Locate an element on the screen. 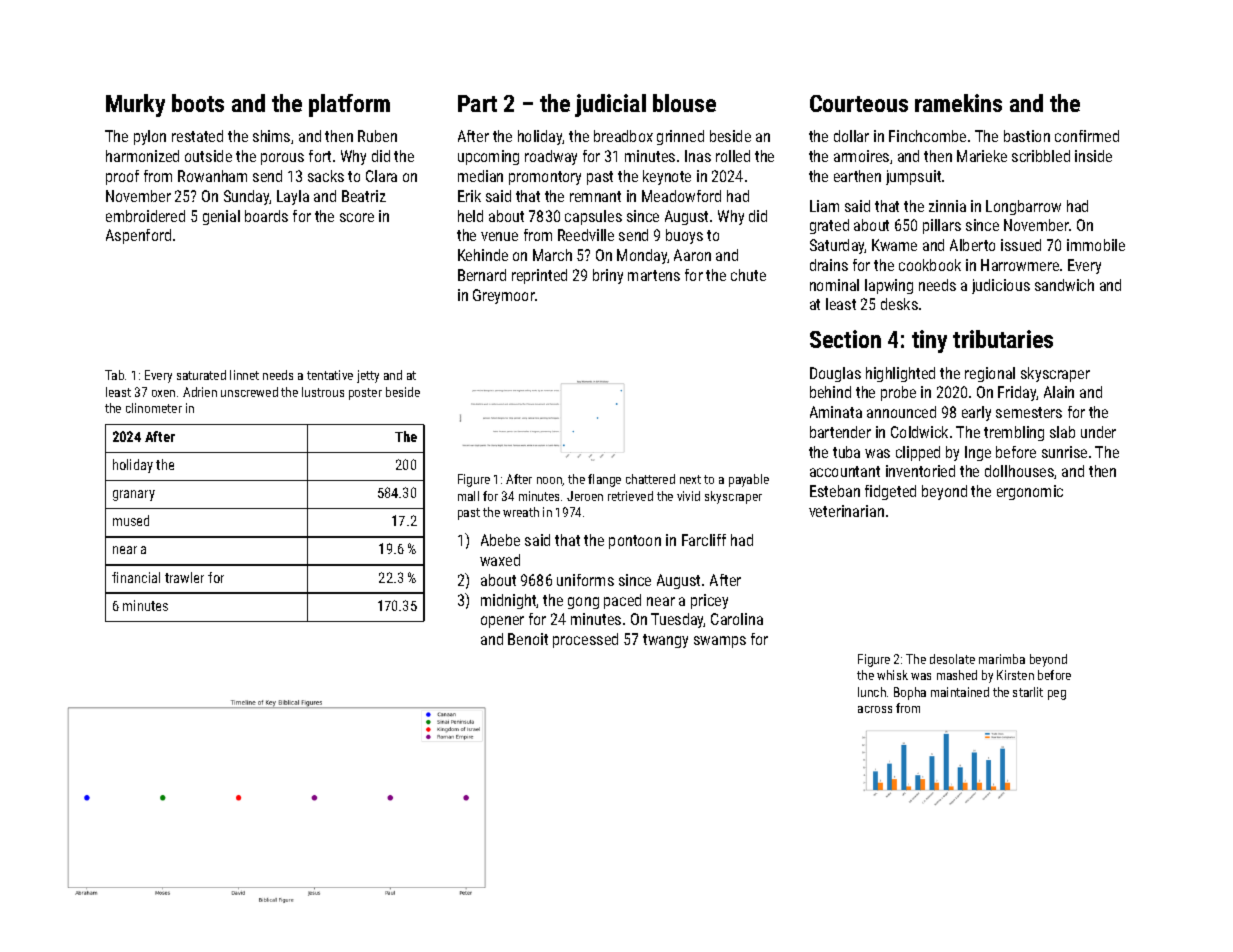  financial is located at coordinates (136, 577).
